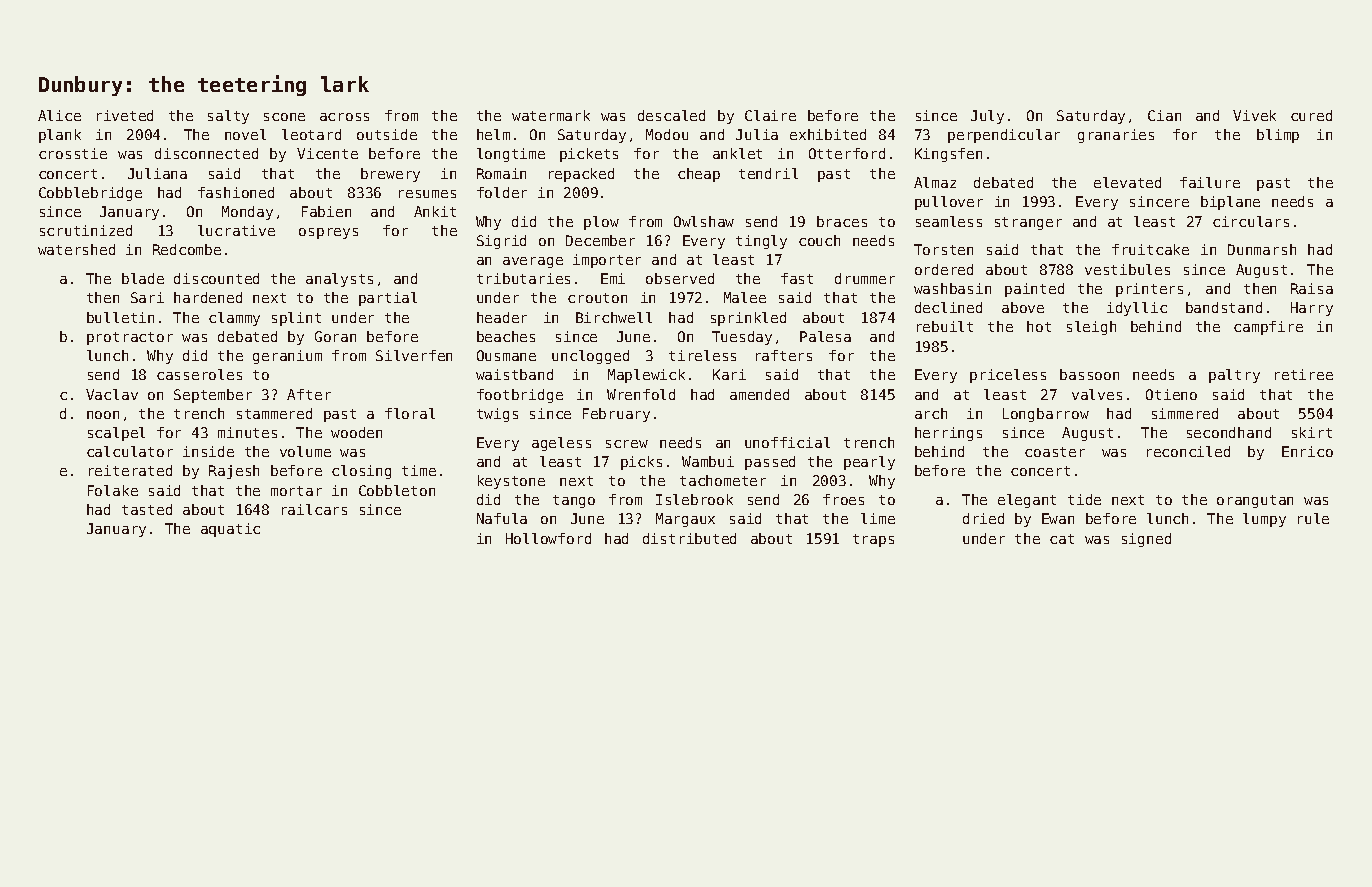 This page has width=1372, height=887. Describe the element at coordinates (502, 518) in the page. I see `Nafula` at that location.
